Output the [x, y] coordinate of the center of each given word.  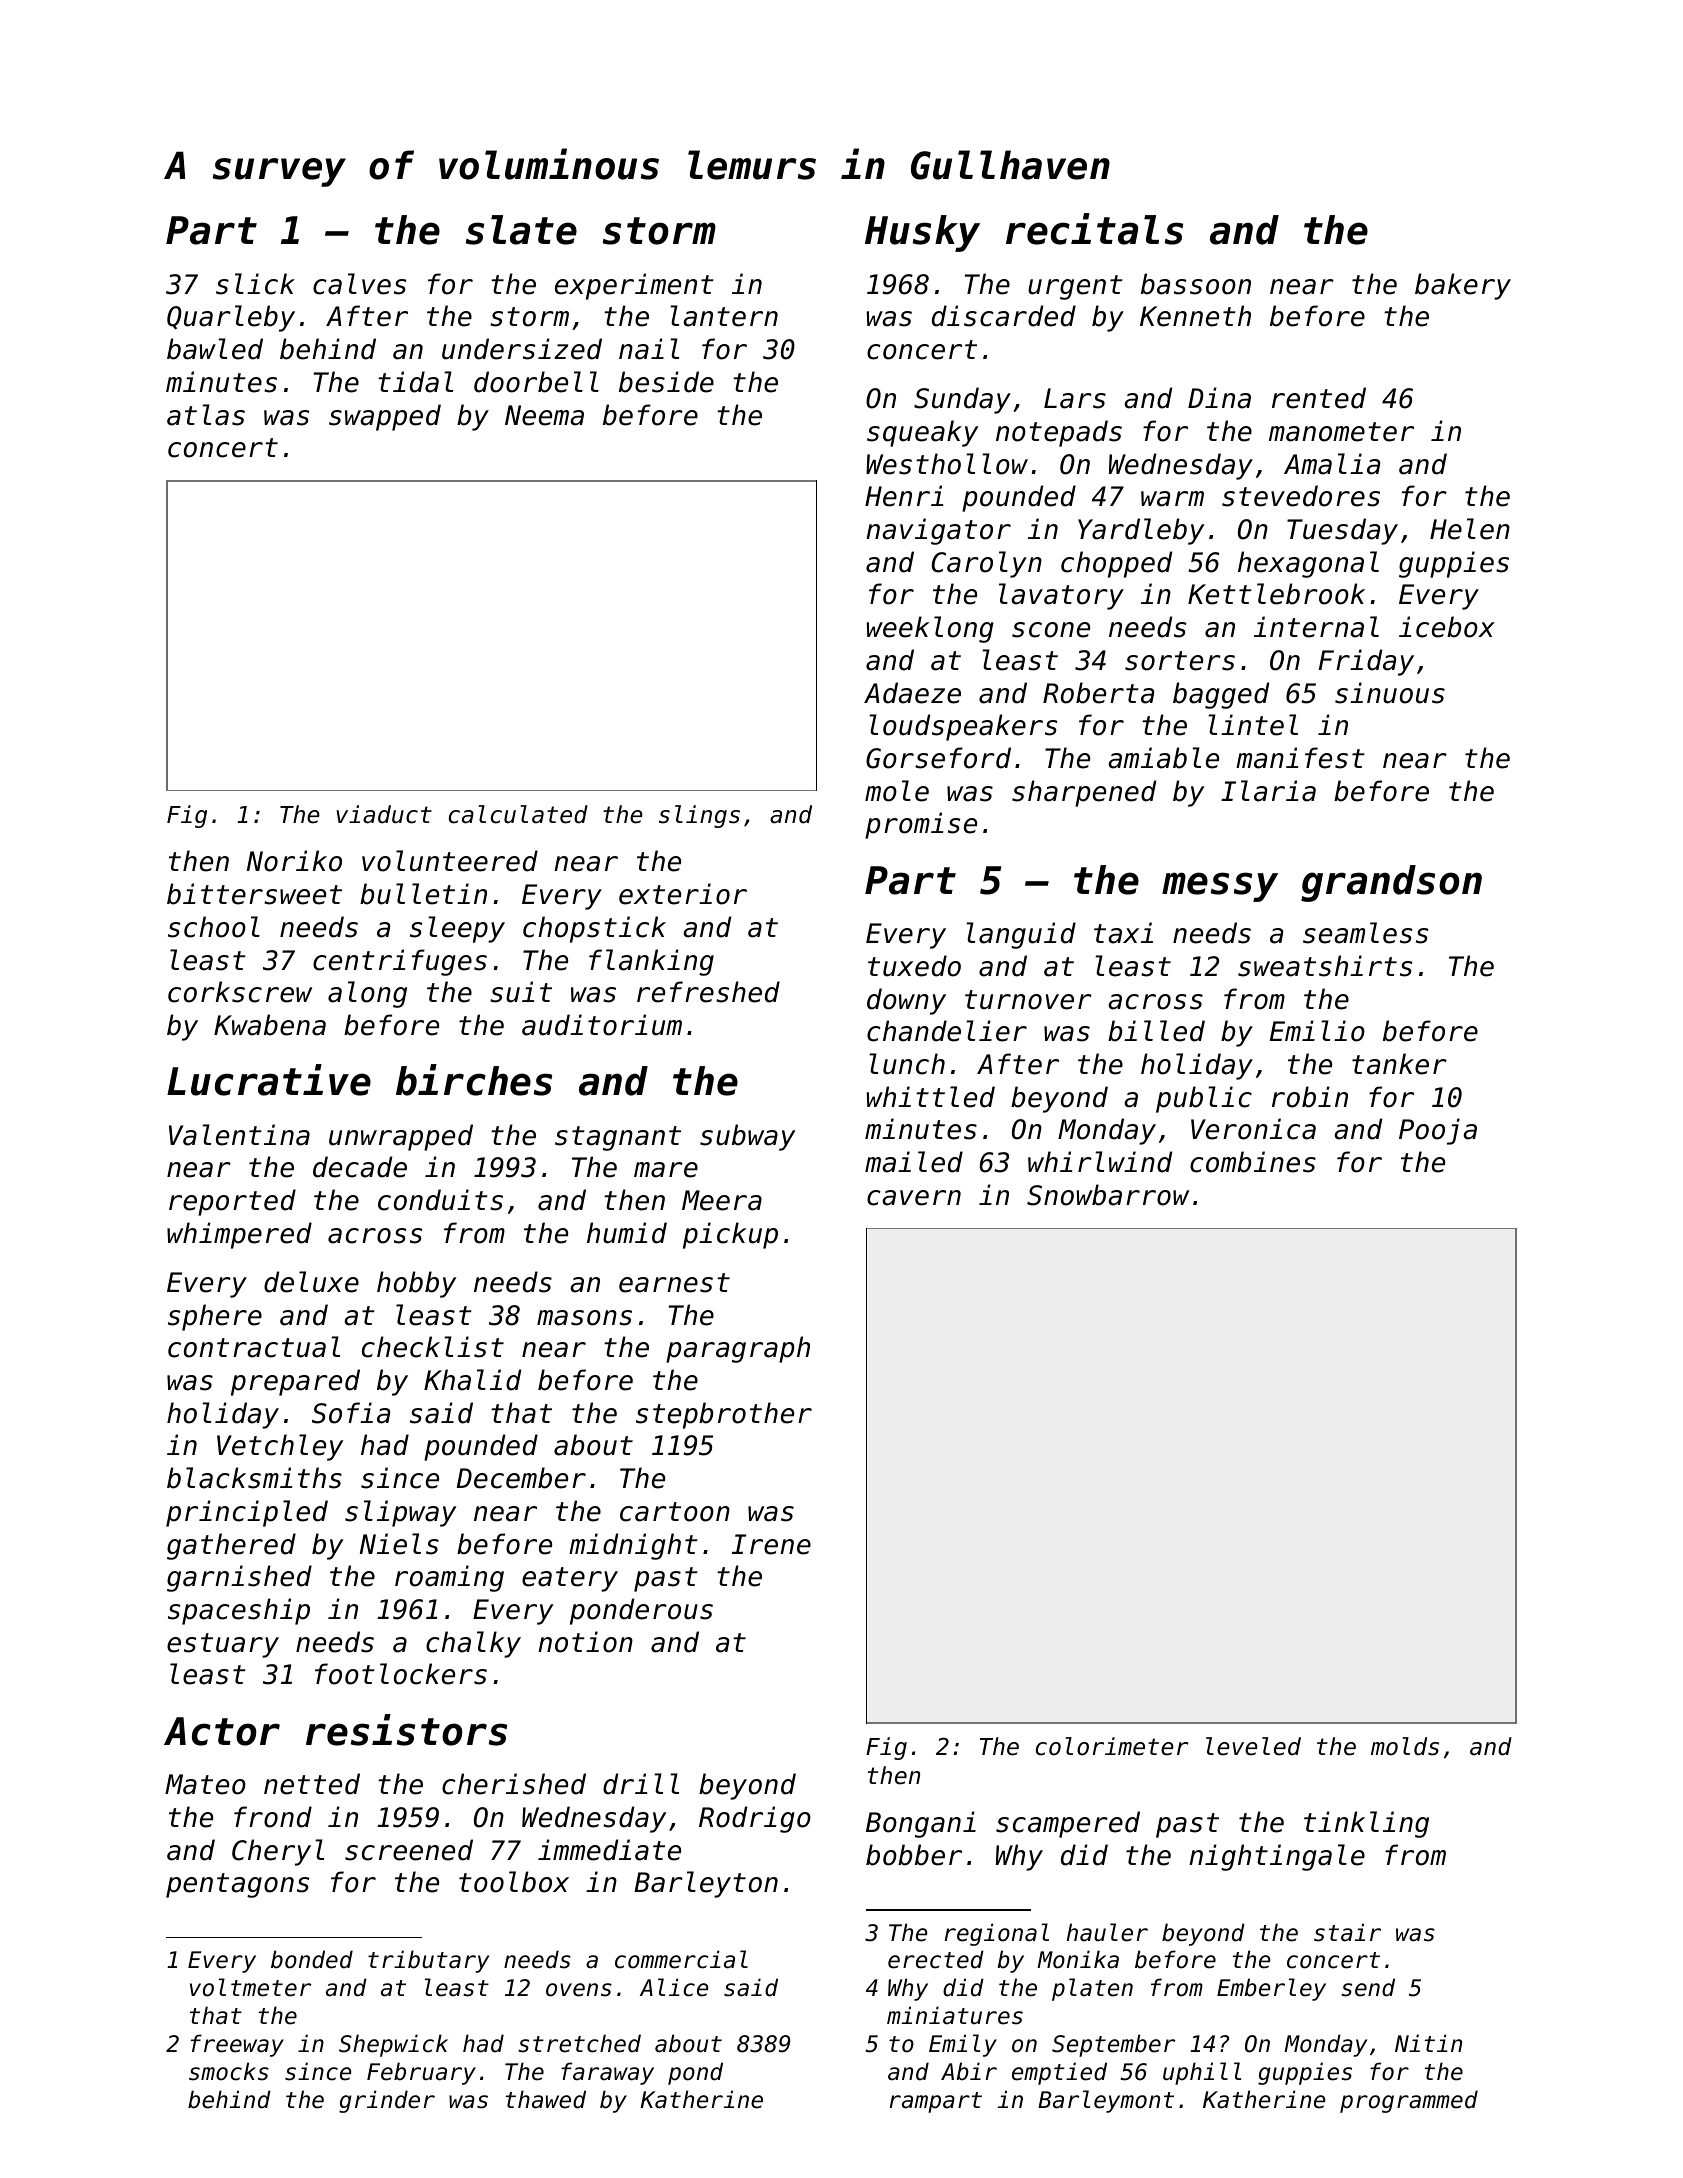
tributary [428, 1961]
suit [521, 992]
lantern [724, 316]
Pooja [1438, 1131]
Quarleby [231, 318]
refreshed [708, 992]
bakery [1463, 286]
